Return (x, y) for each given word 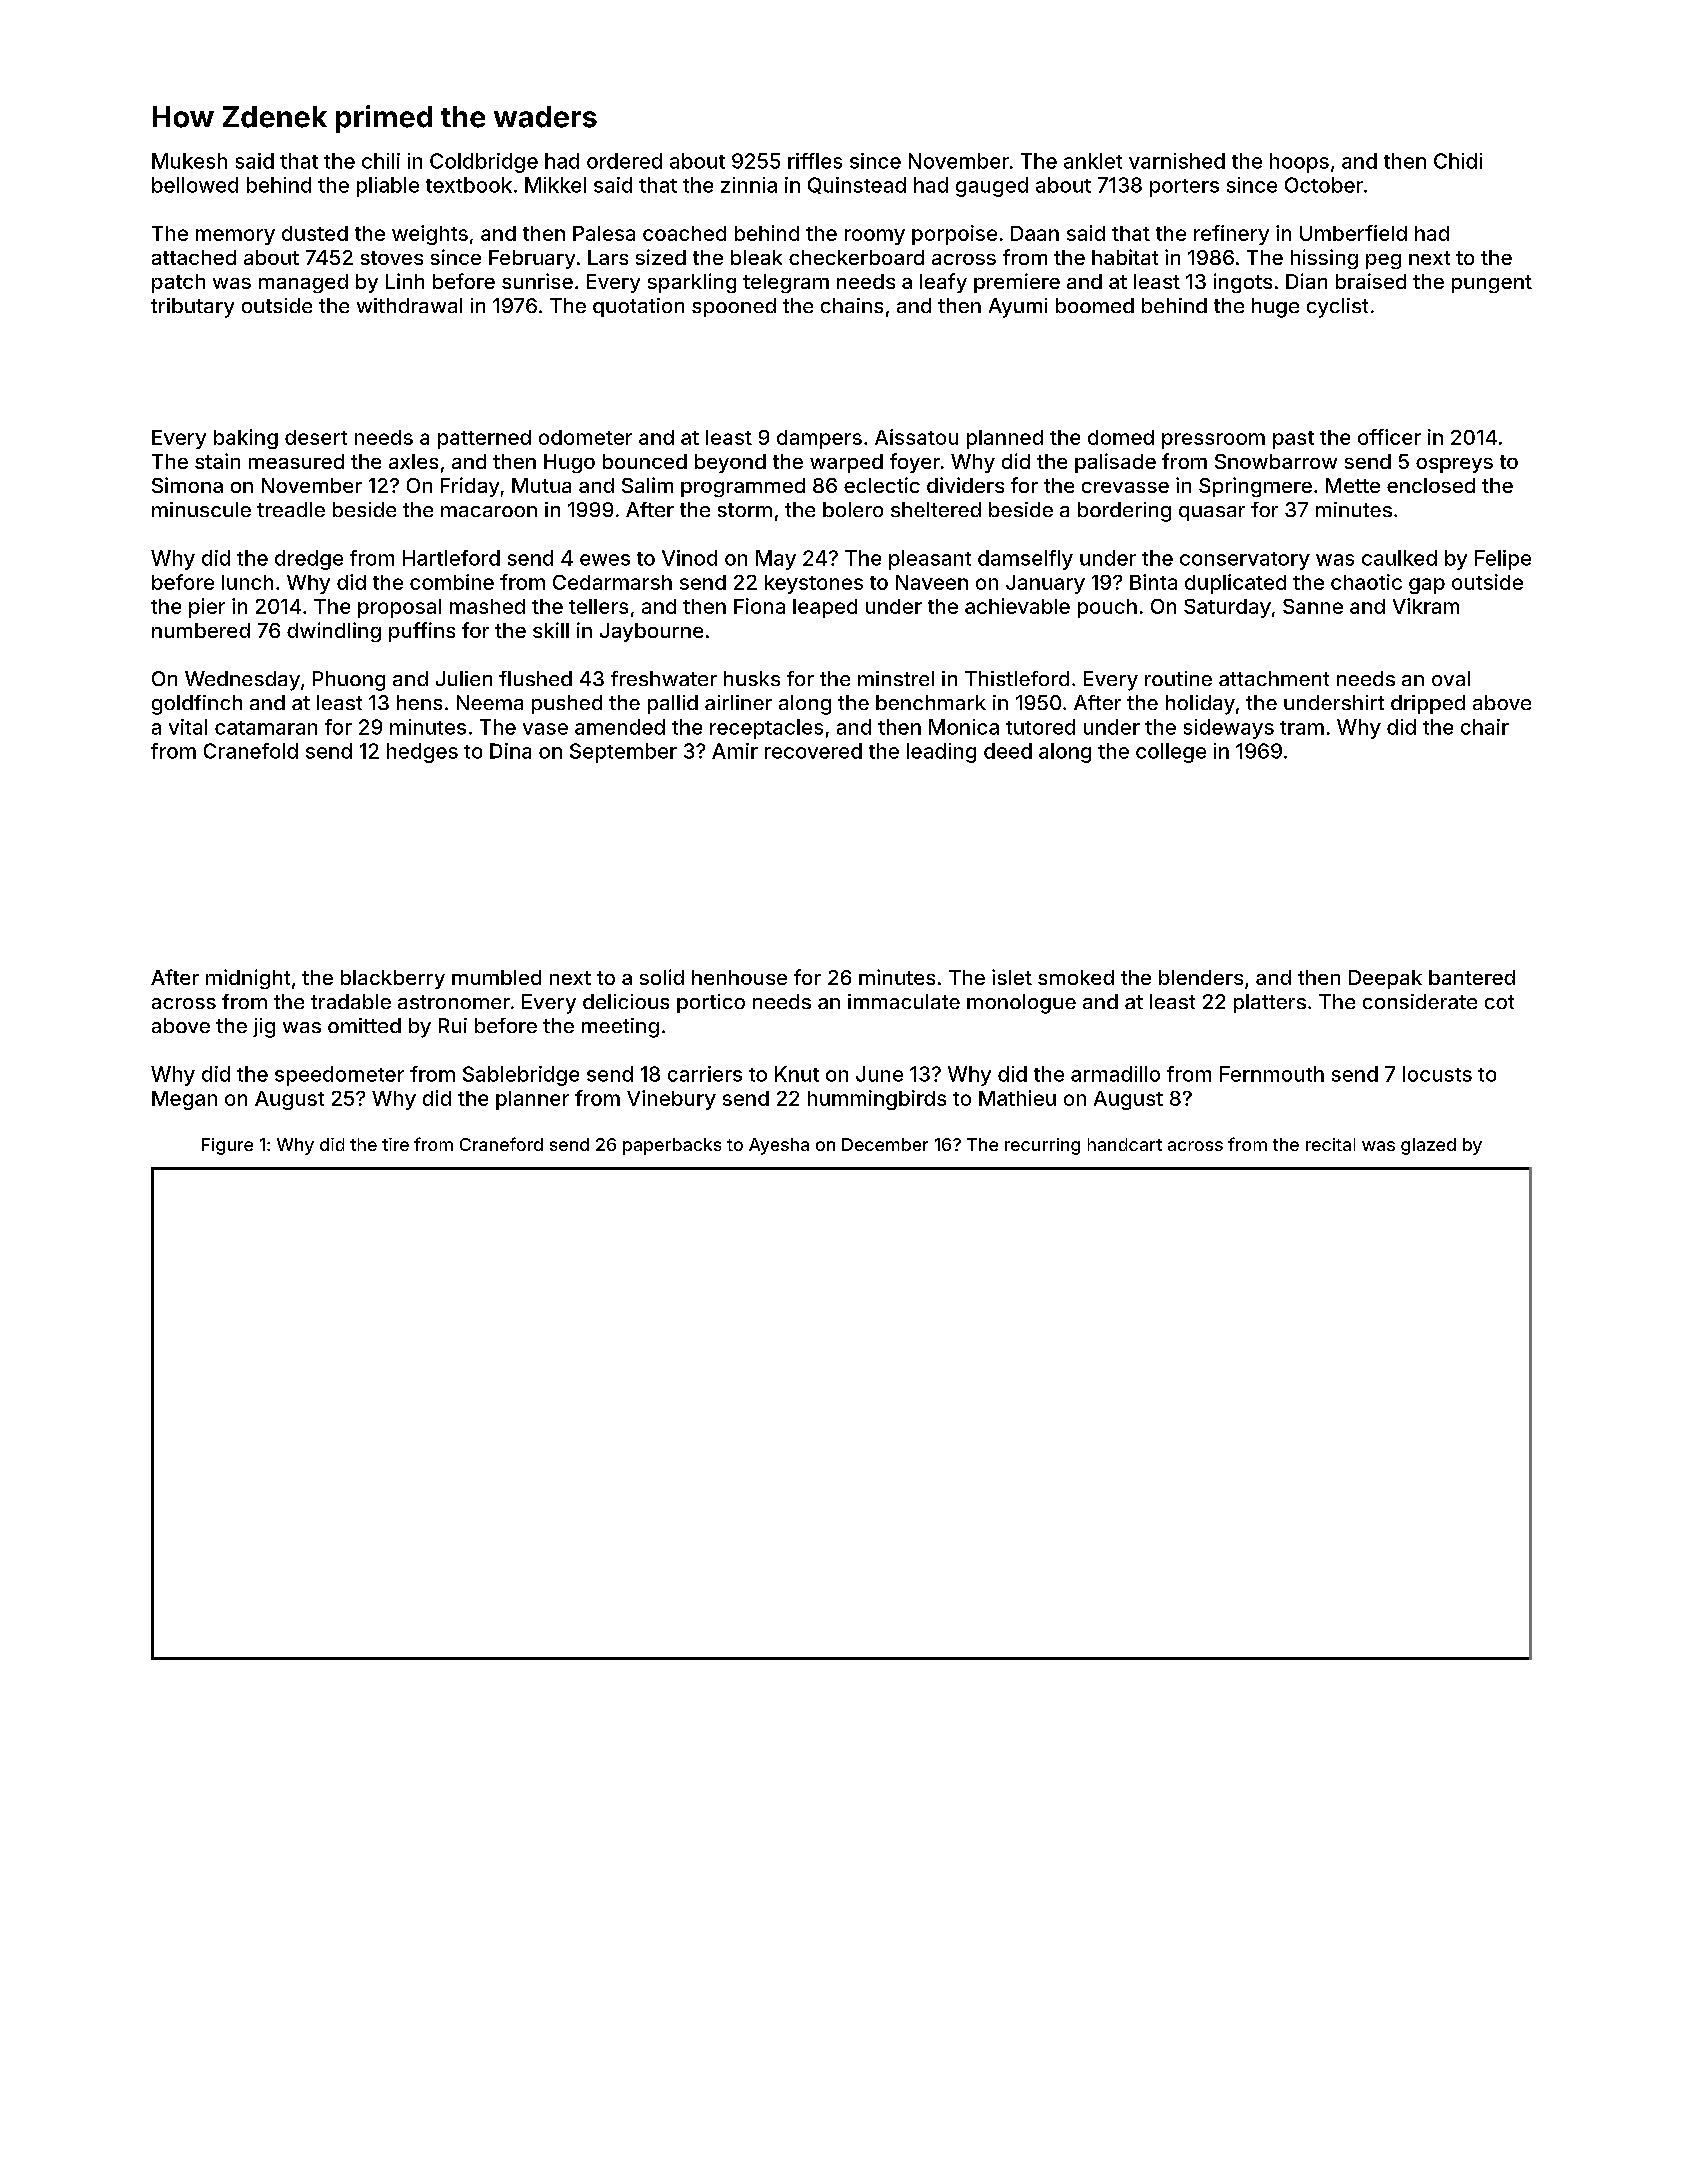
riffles (815, 161)
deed (1008, 751)
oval (1451, 678)
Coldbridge (484, 163)
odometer (585, 437)
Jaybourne (651, 632)
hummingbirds (877, 1100)
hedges (422, 753)
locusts (1437, 1074)
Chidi (1458, 161)
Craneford (501, 1144)
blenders (1201, 977)
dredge (309, 560)
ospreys (1454, 465)
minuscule (201, 509)
